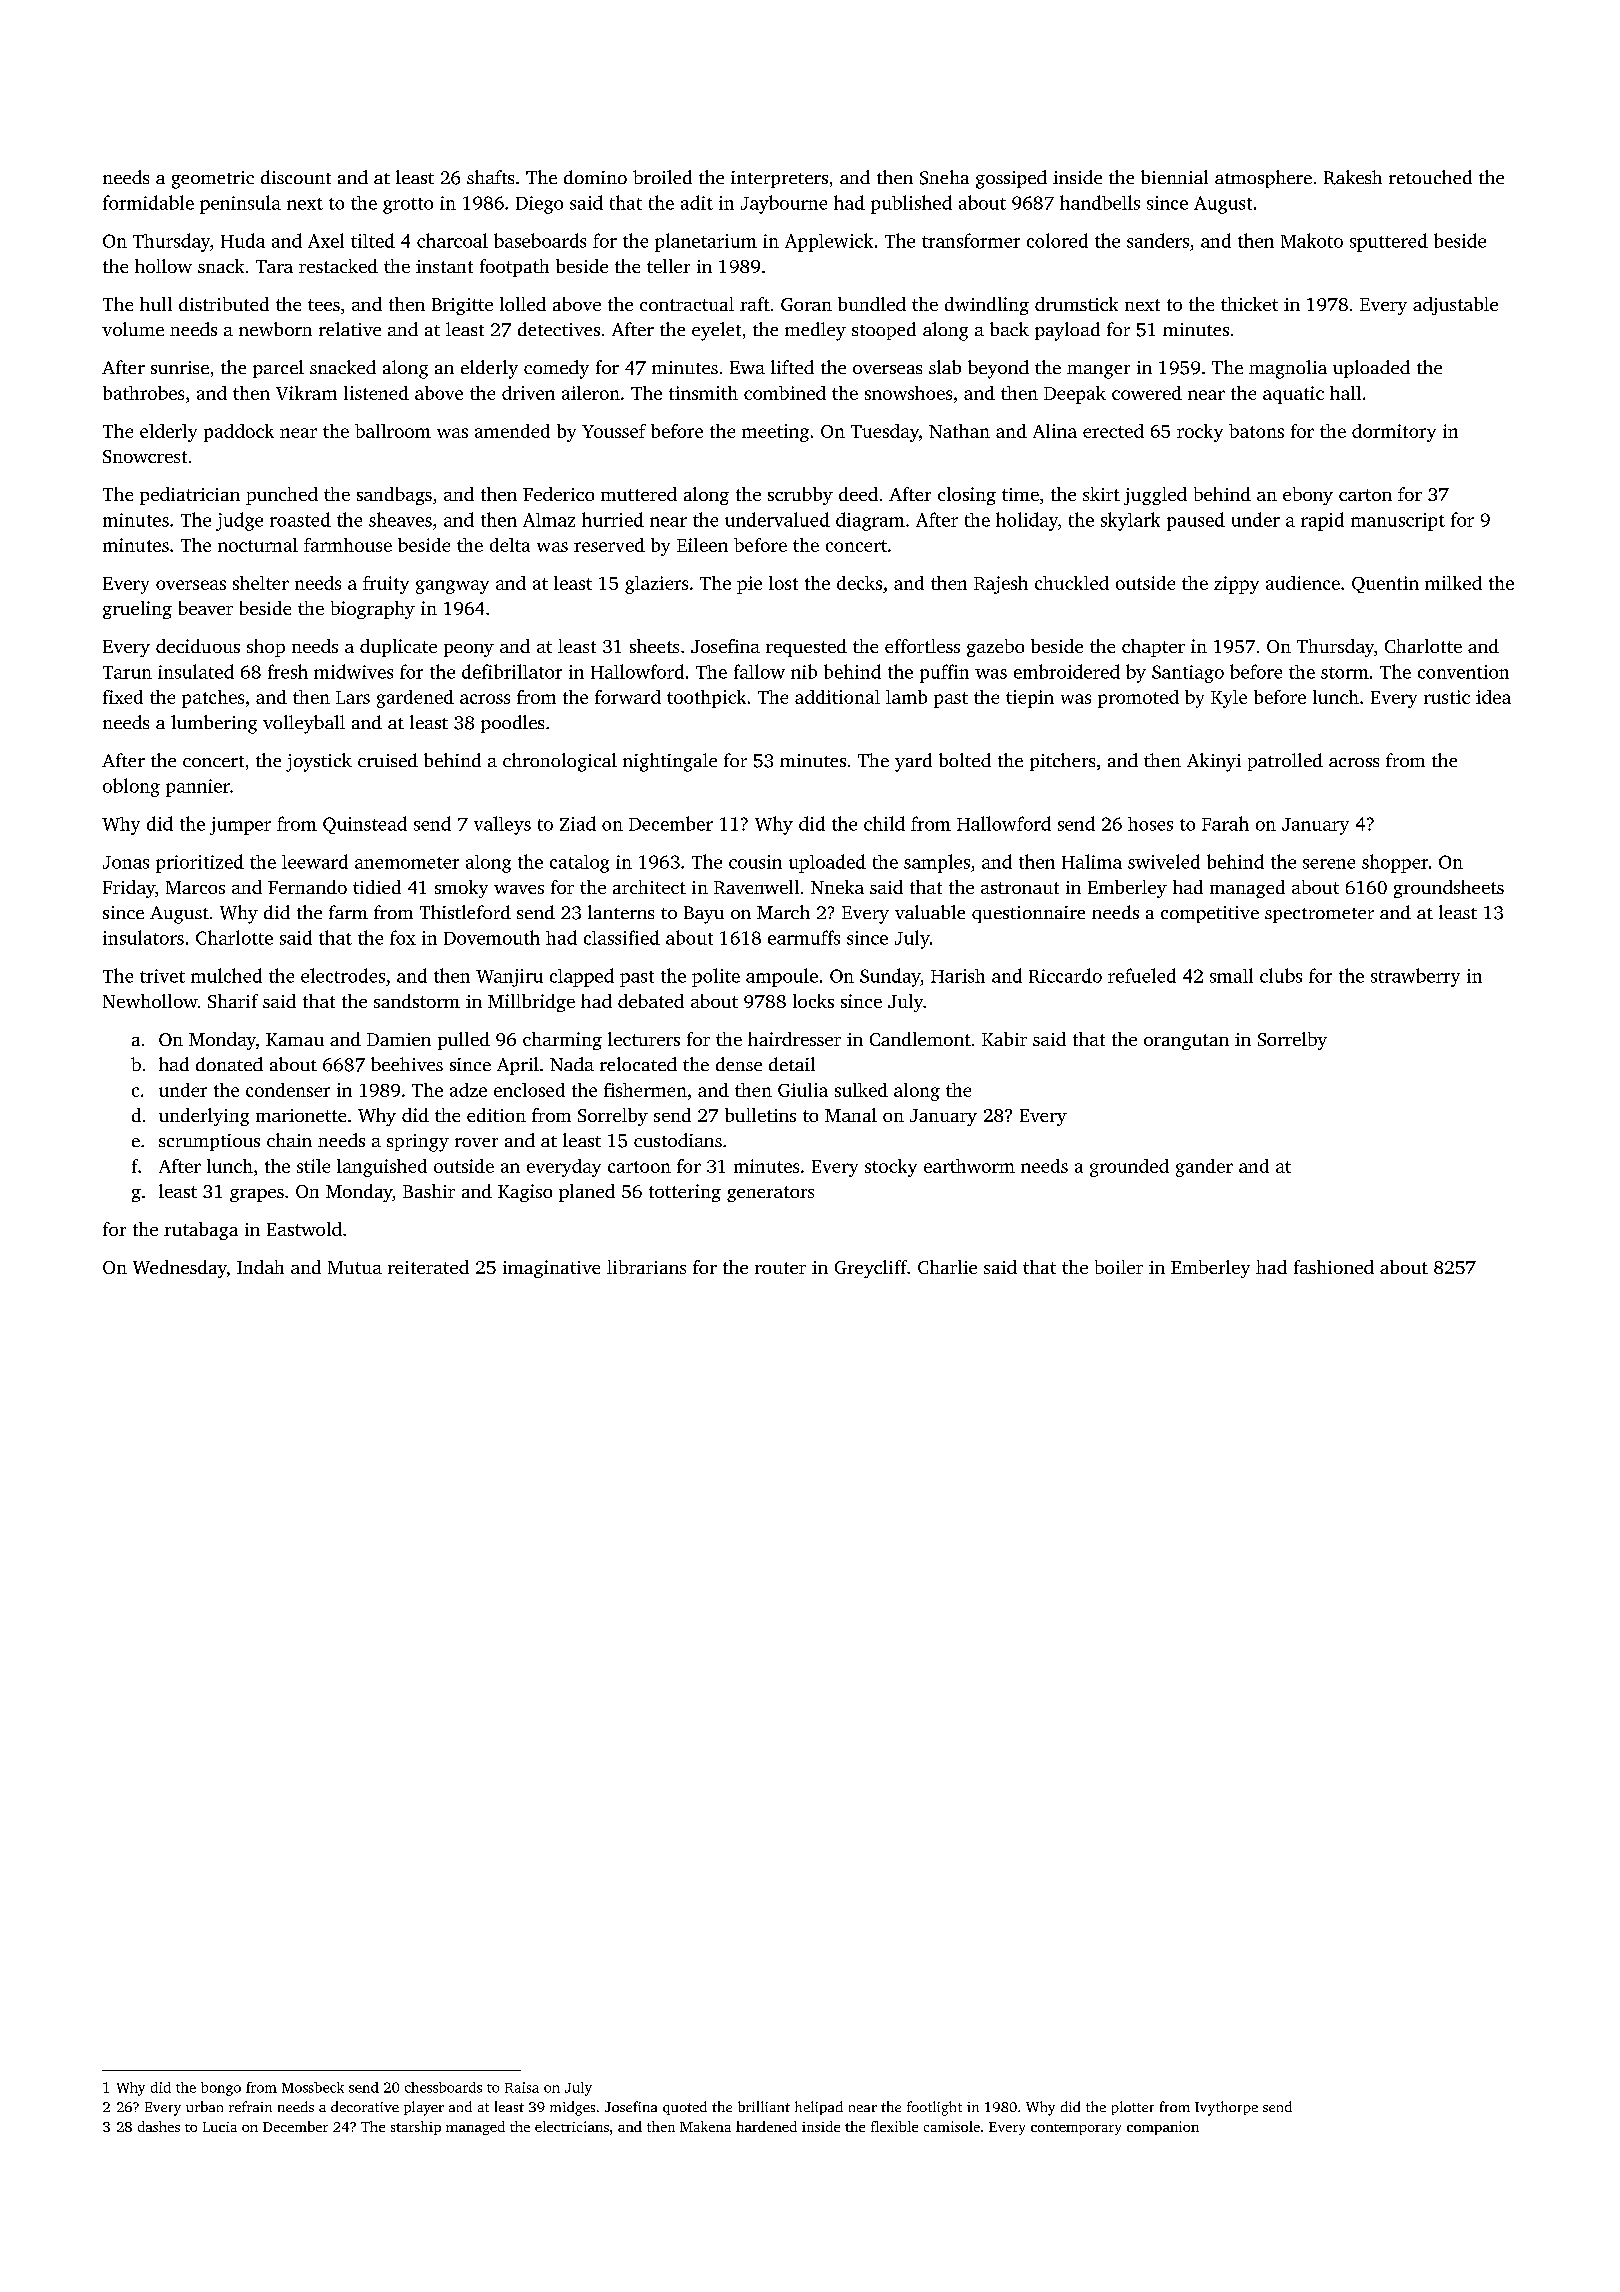 Image resolution: width=1620 pixels, height=2292 pixels. Describe the element at coordinates (365, 825) in the screenshot. I see `Quinstead` at that location.
